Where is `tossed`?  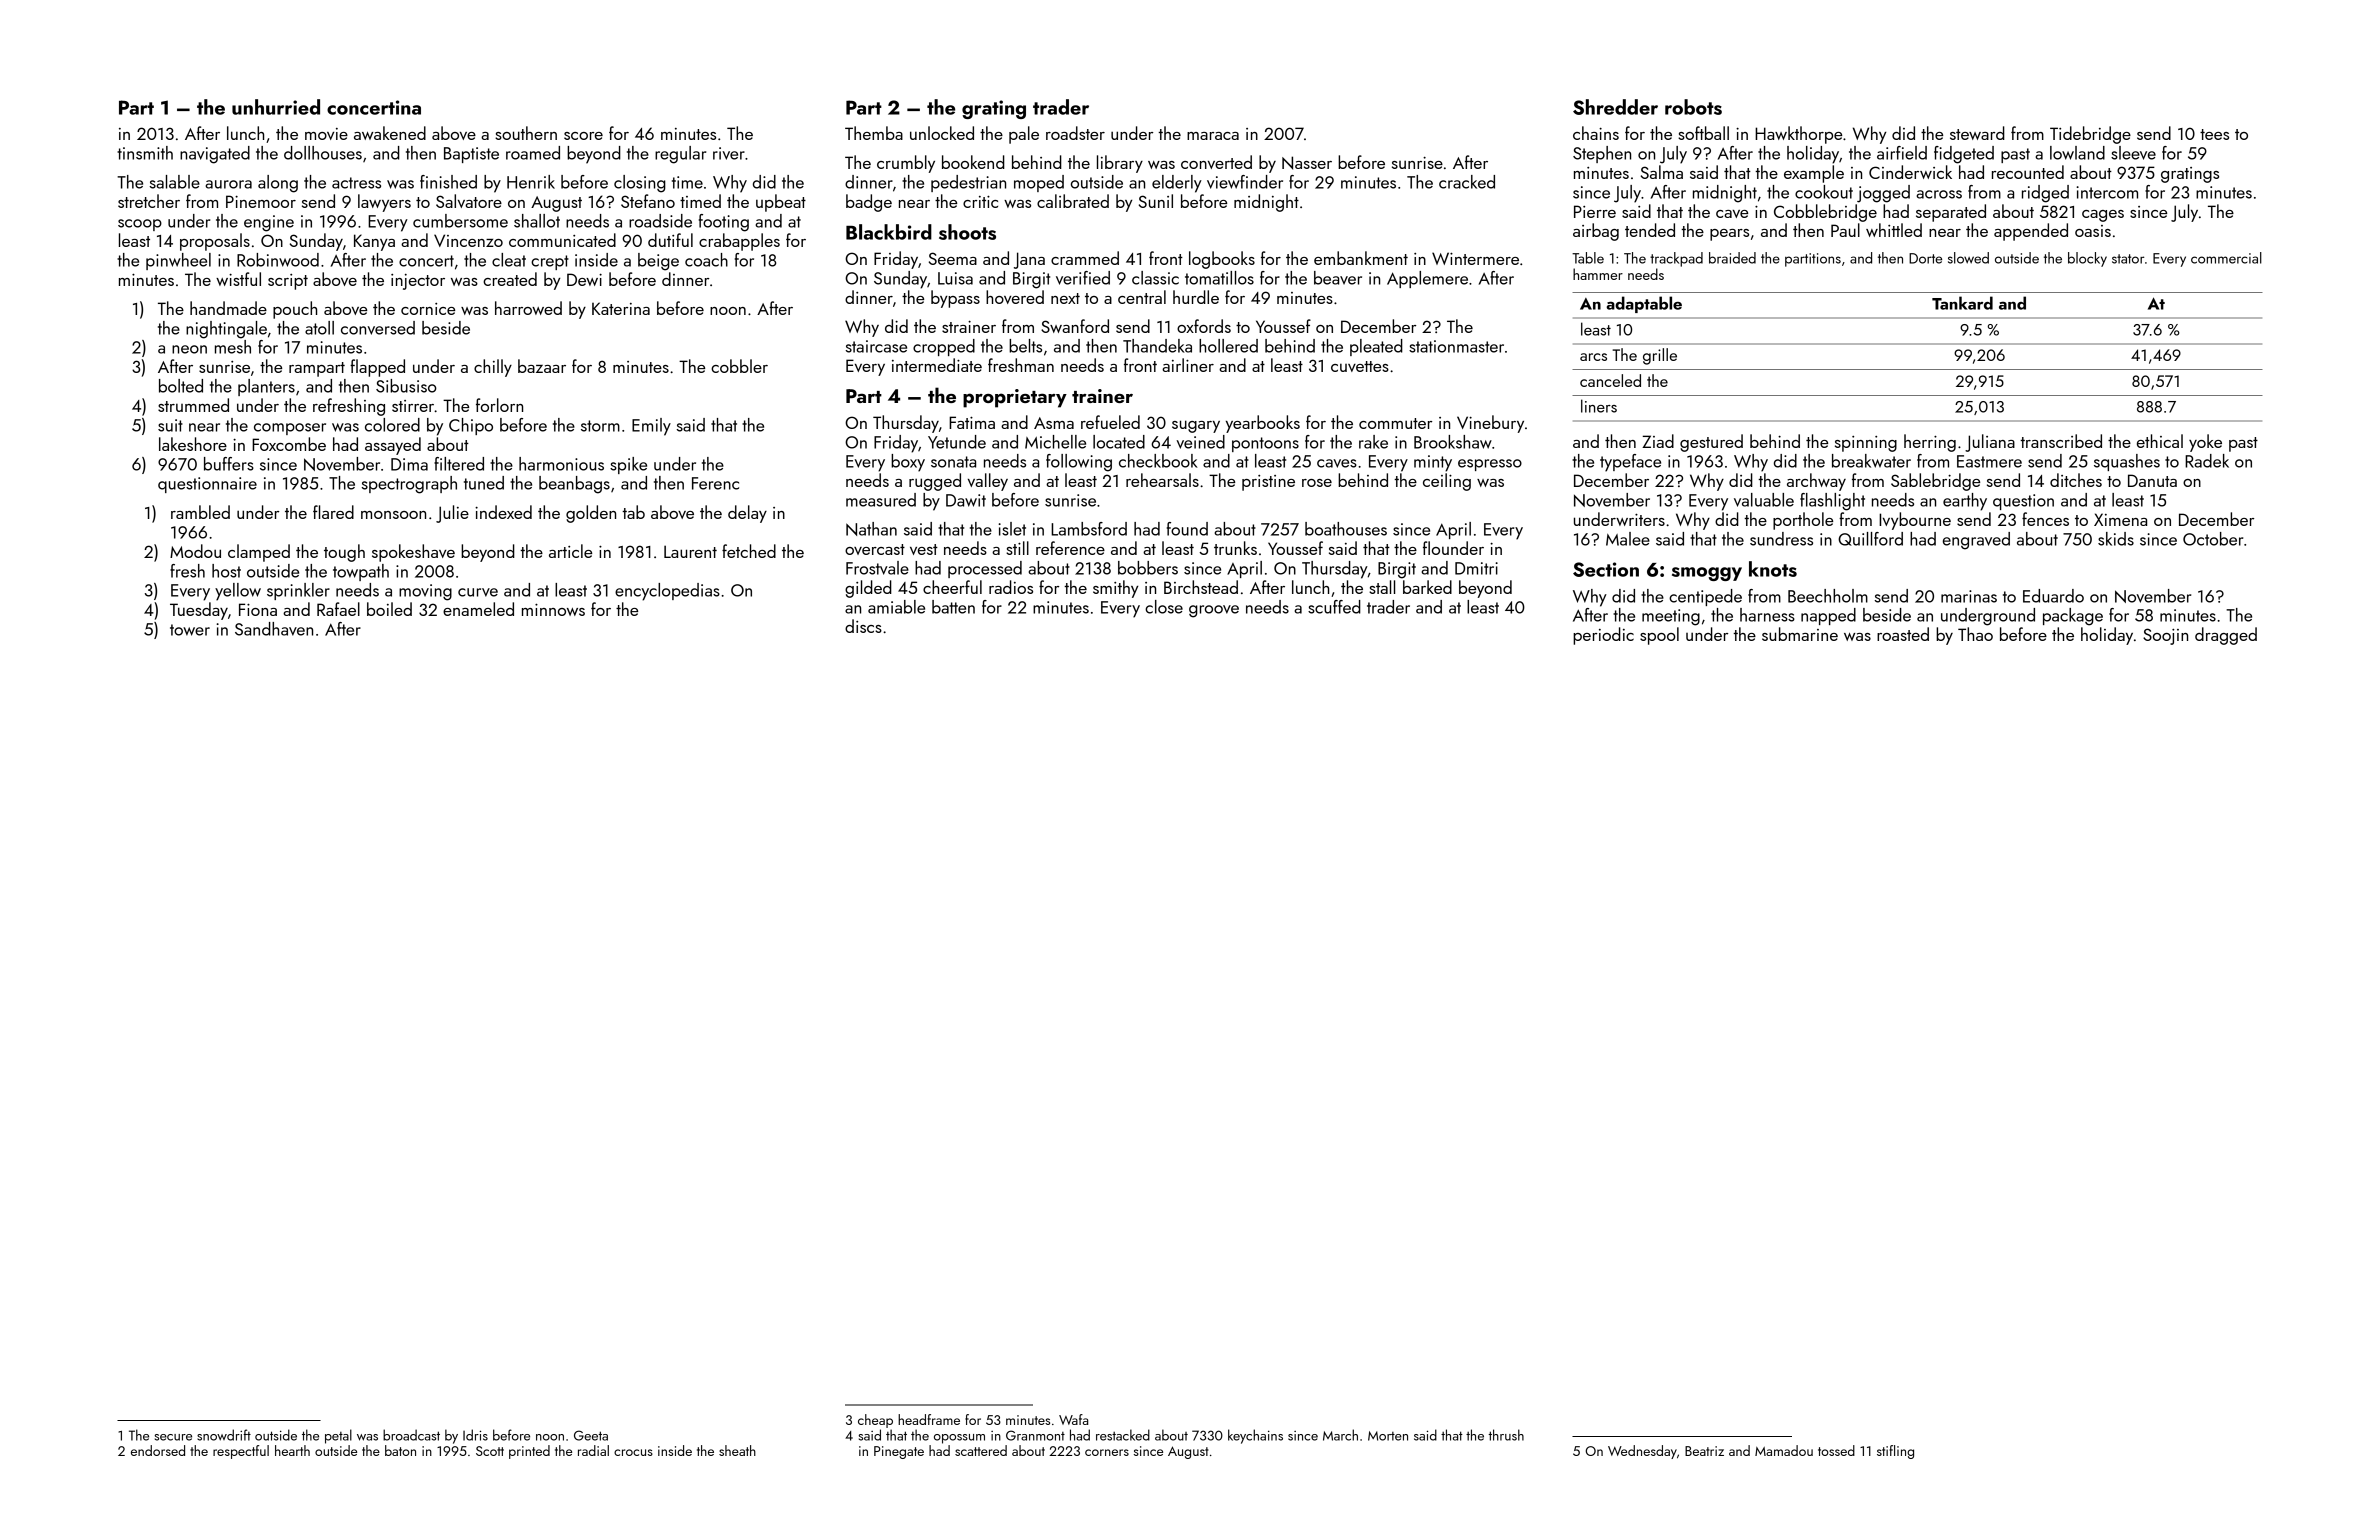 tossed is located at coordinates (1836, 1450).
